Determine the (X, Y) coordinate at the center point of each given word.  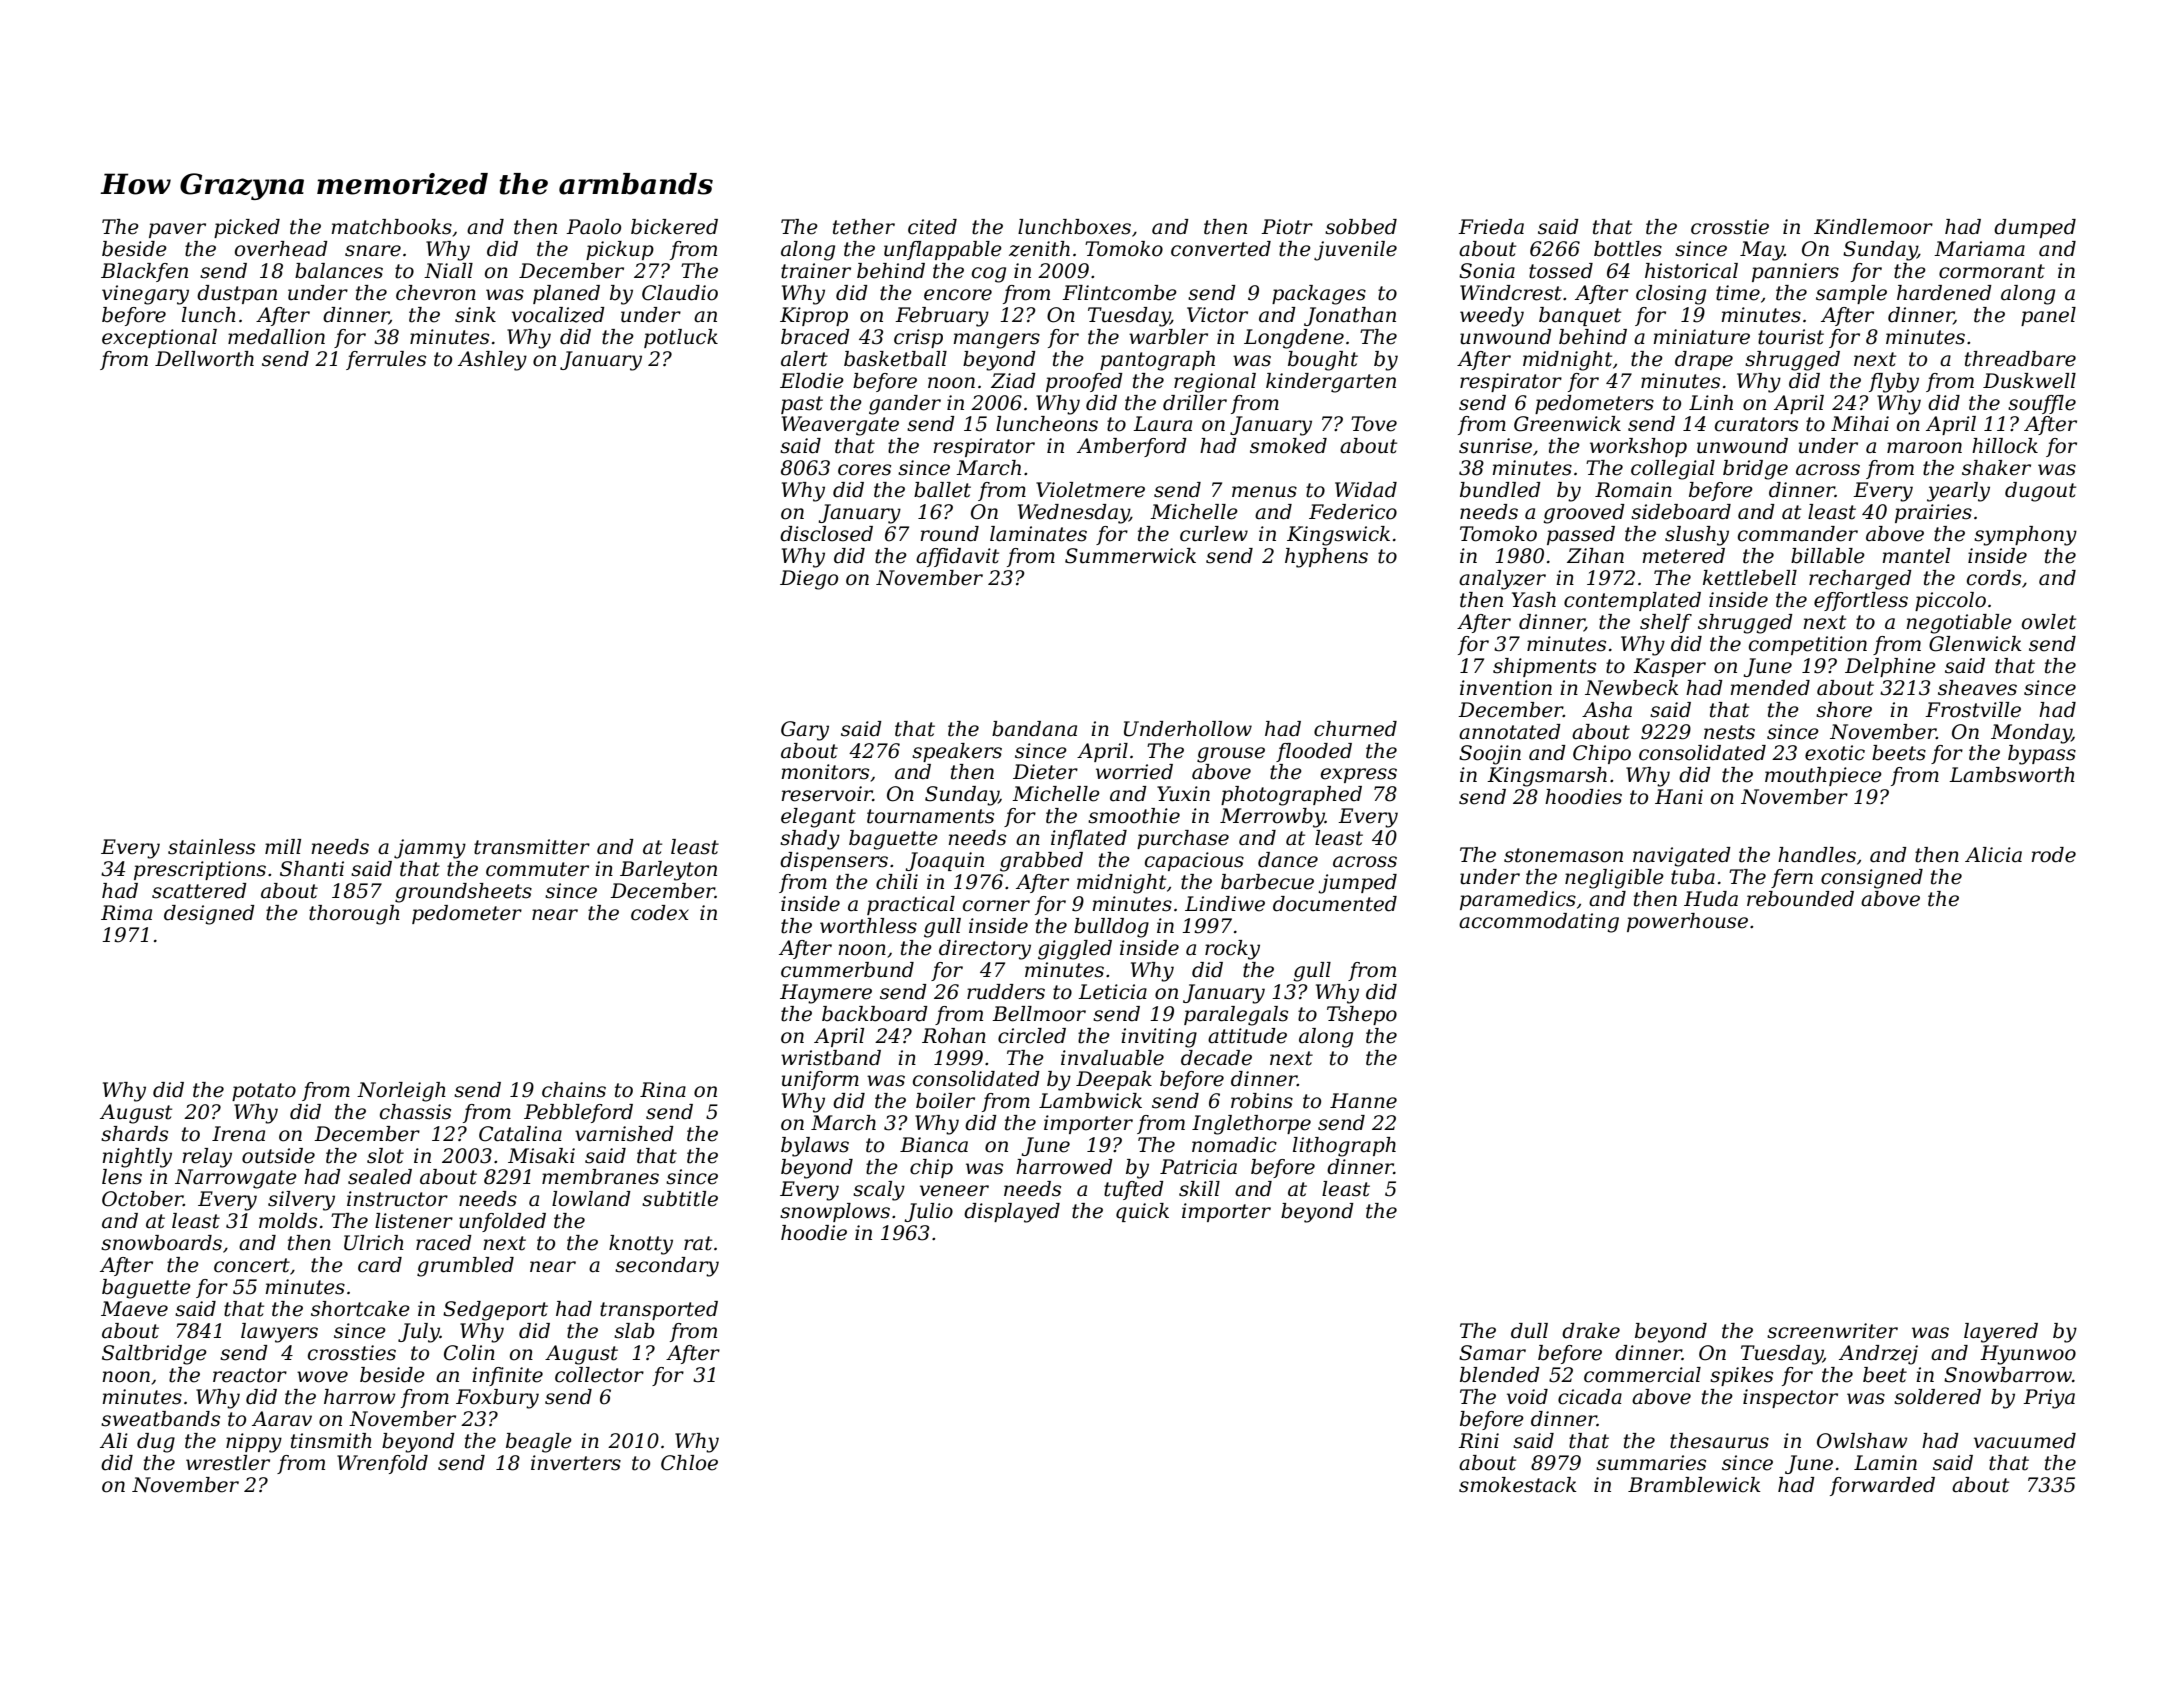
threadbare (2020, 359)
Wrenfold (382, 1464)
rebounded (1800, 899)
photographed (1291, 796)
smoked (1288, 446)
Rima (126, 913)
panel (2048, 316)
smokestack (1518, 1485)
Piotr (1287, 227)
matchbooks (391, 227)
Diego (809, 580)
